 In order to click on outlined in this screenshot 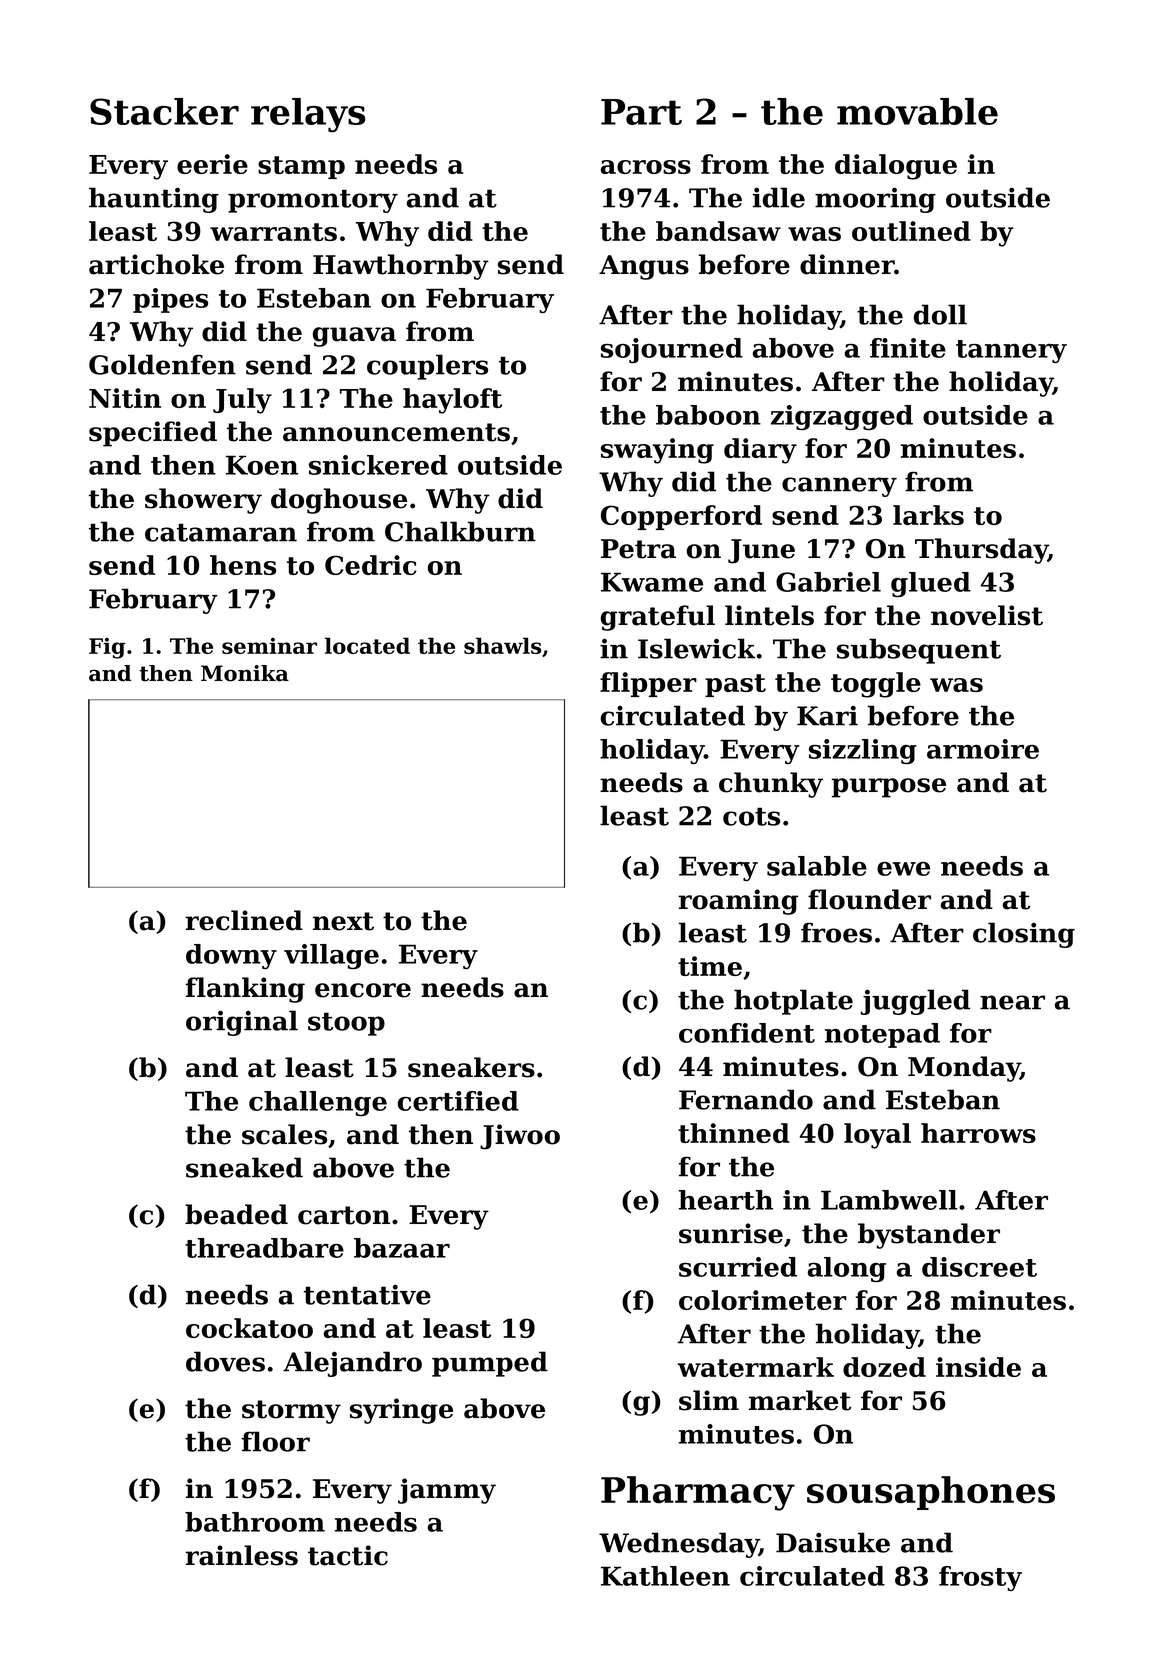, I will do `click(911, 231)`.
